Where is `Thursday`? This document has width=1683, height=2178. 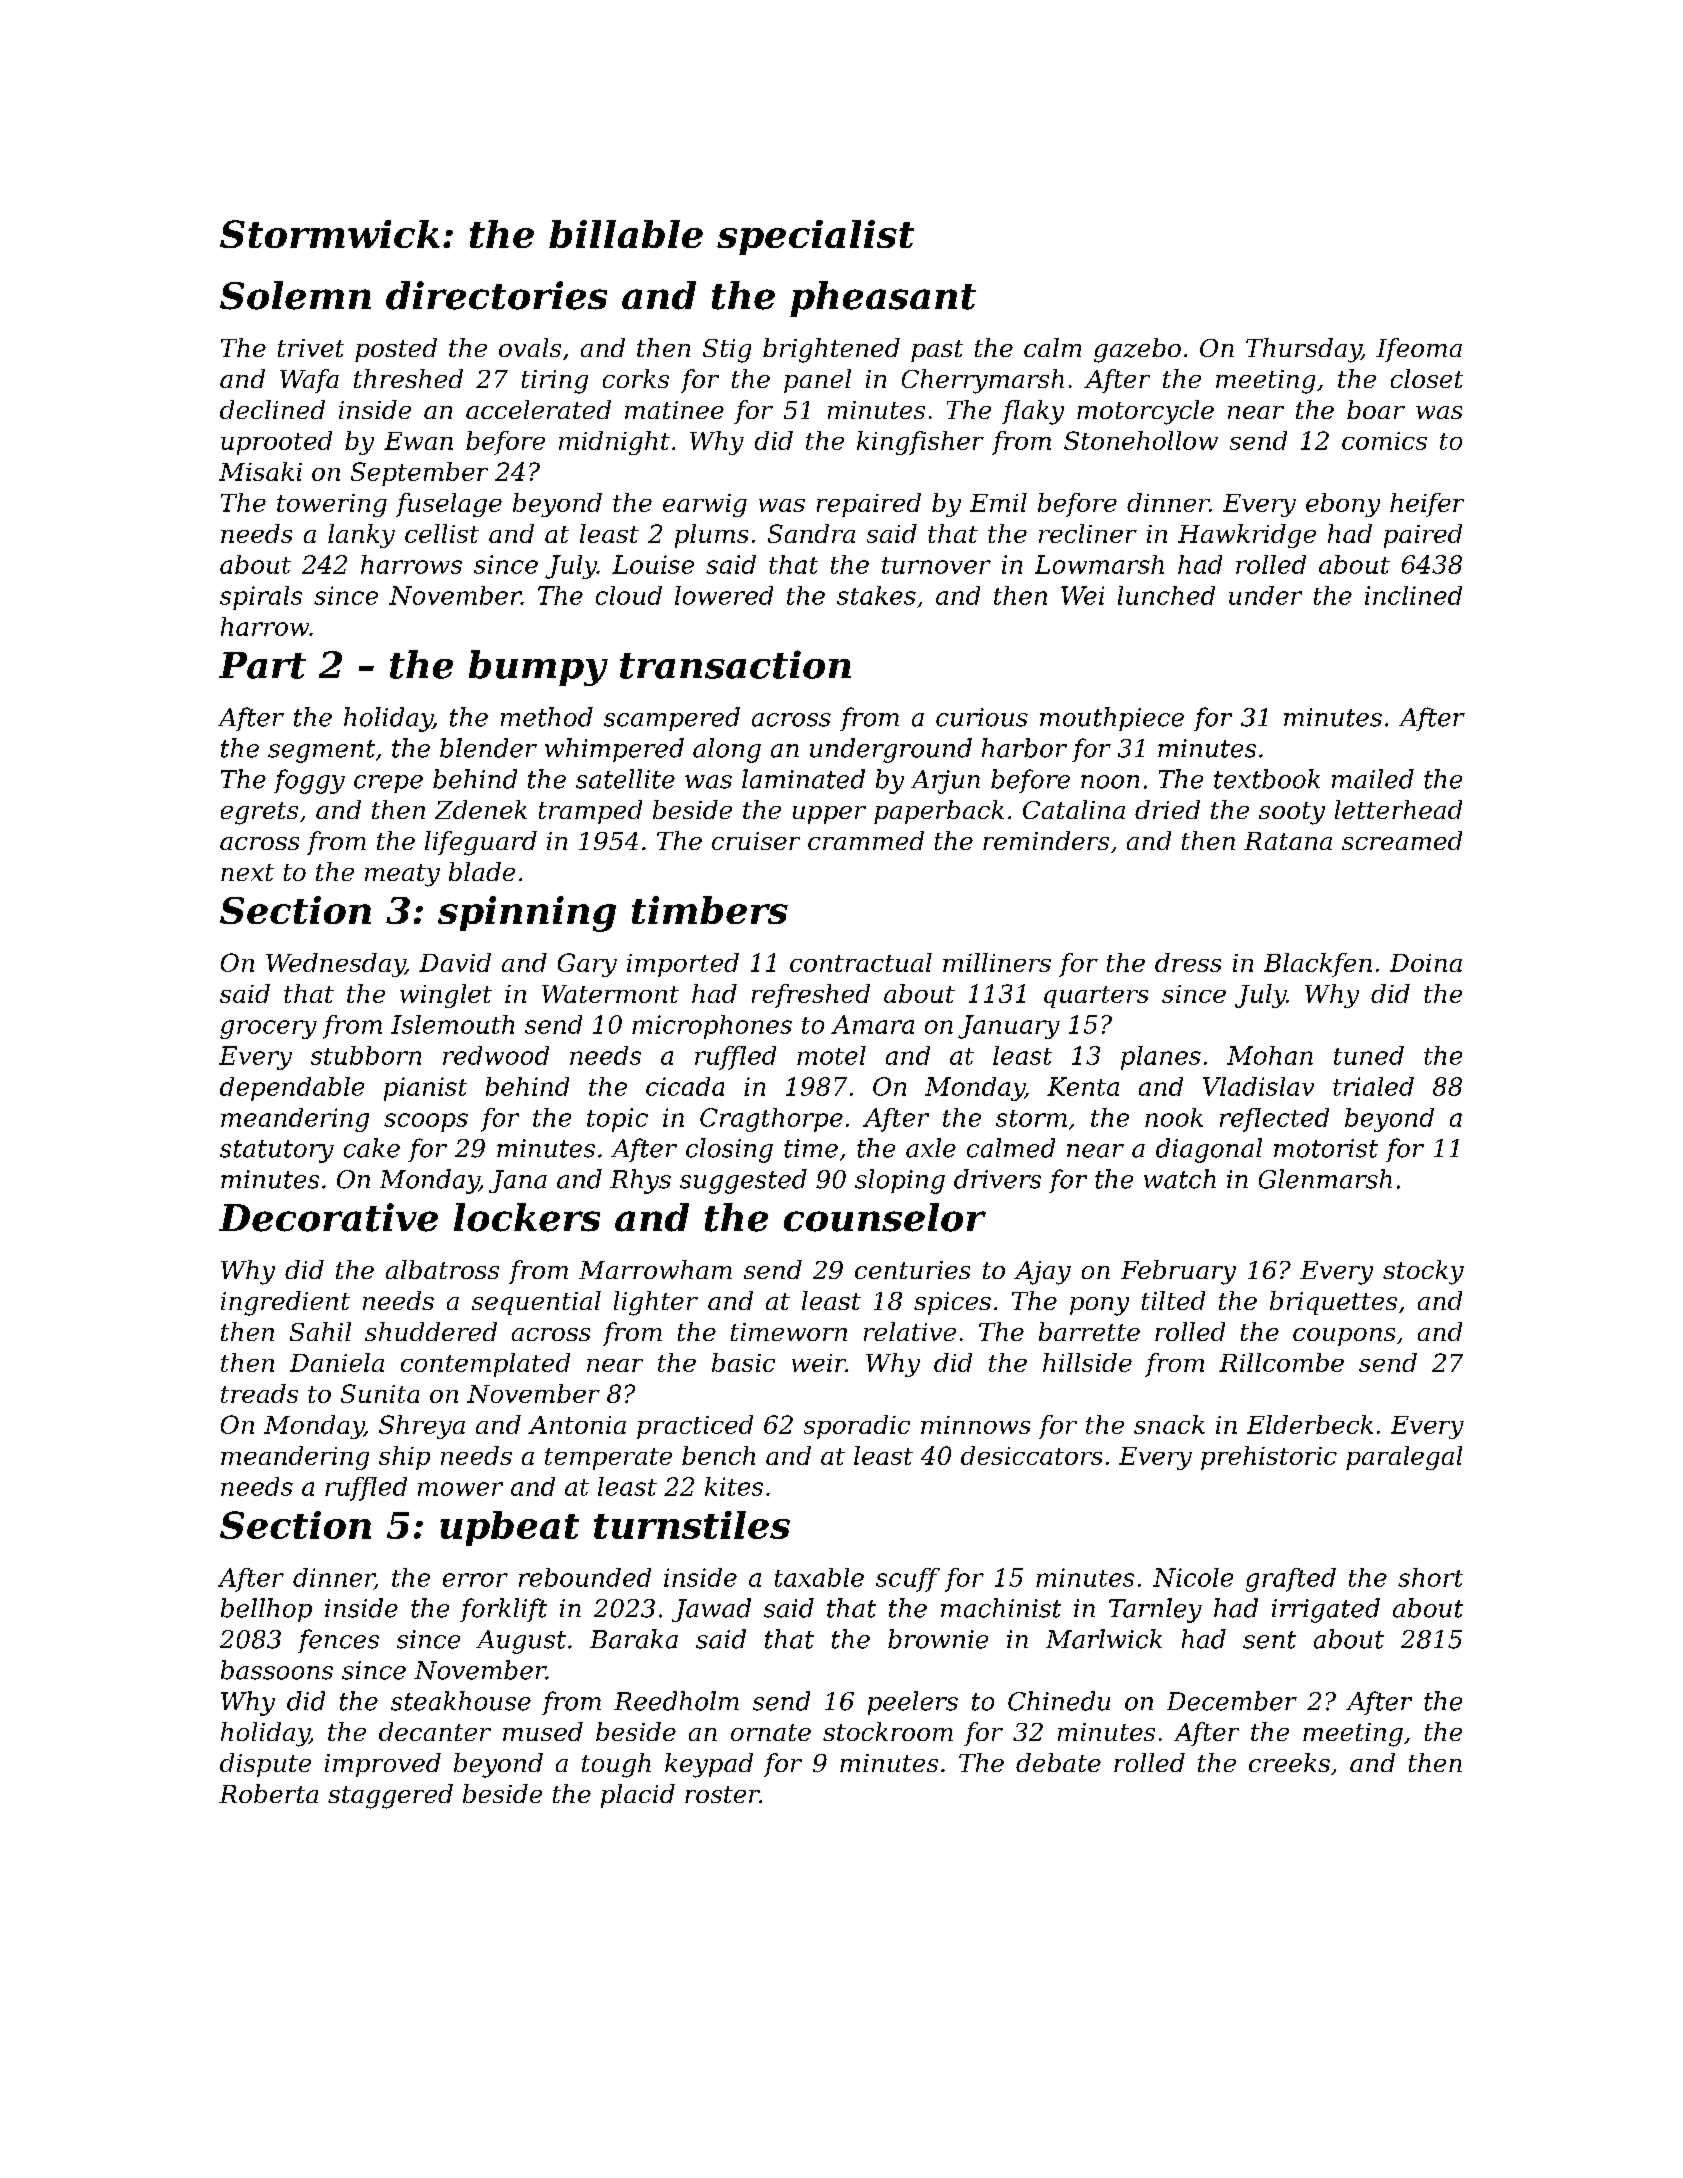 Thursday is located at coordinates (1303, 350).
